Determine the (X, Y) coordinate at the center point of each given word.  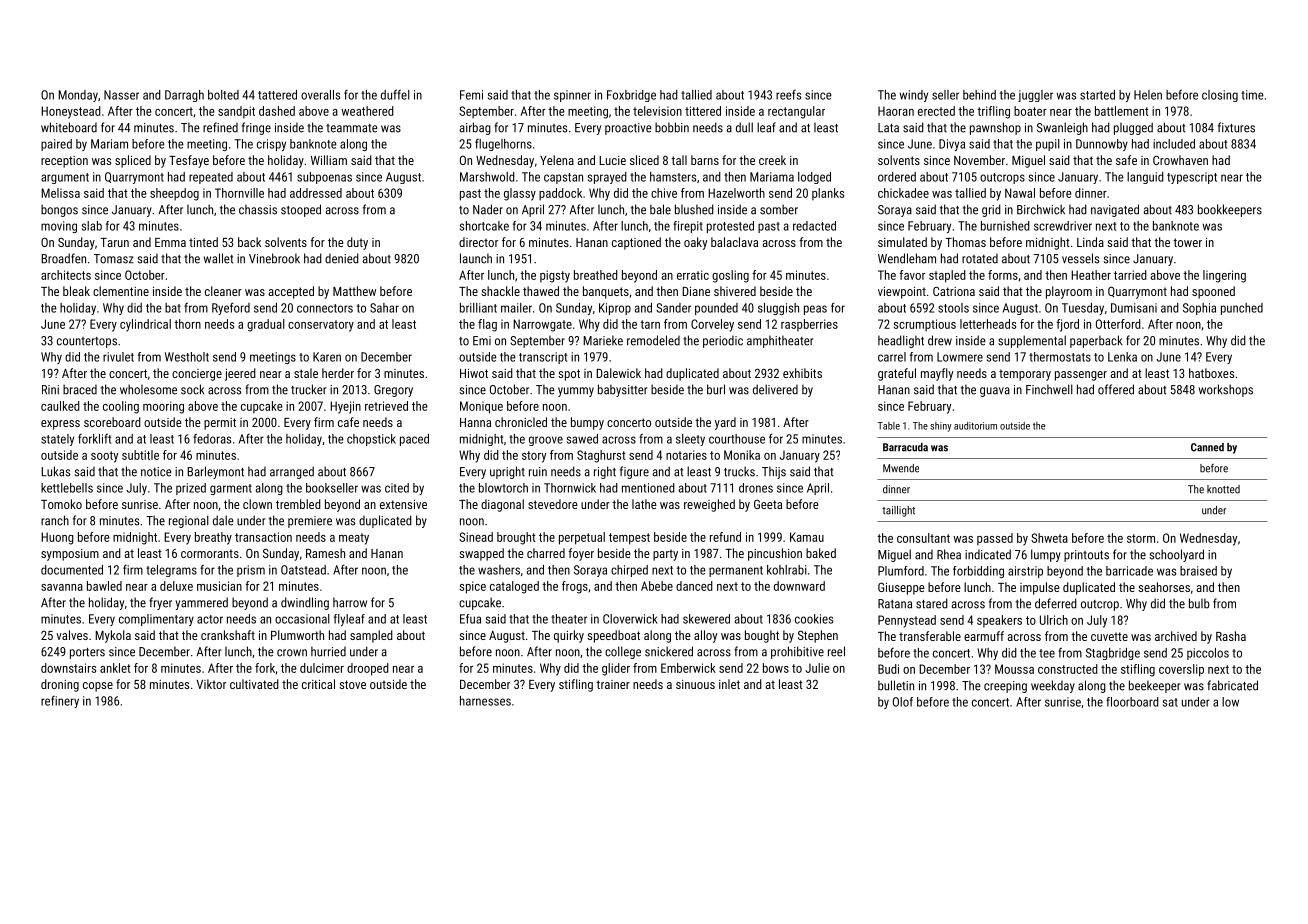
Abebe (657, 586)
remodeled (653, 340)
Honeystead (71, 112)
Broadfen (63, 258)
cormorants (210, 553)
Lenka (1122, 357)
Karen (327, 357)
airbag (475, 128)
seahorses (1164, 587)
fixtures (1236, 127)
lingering (1224, 276)
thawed (541, 291)
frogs (575, 587)
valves (72, 635)
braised (1198, 571)
